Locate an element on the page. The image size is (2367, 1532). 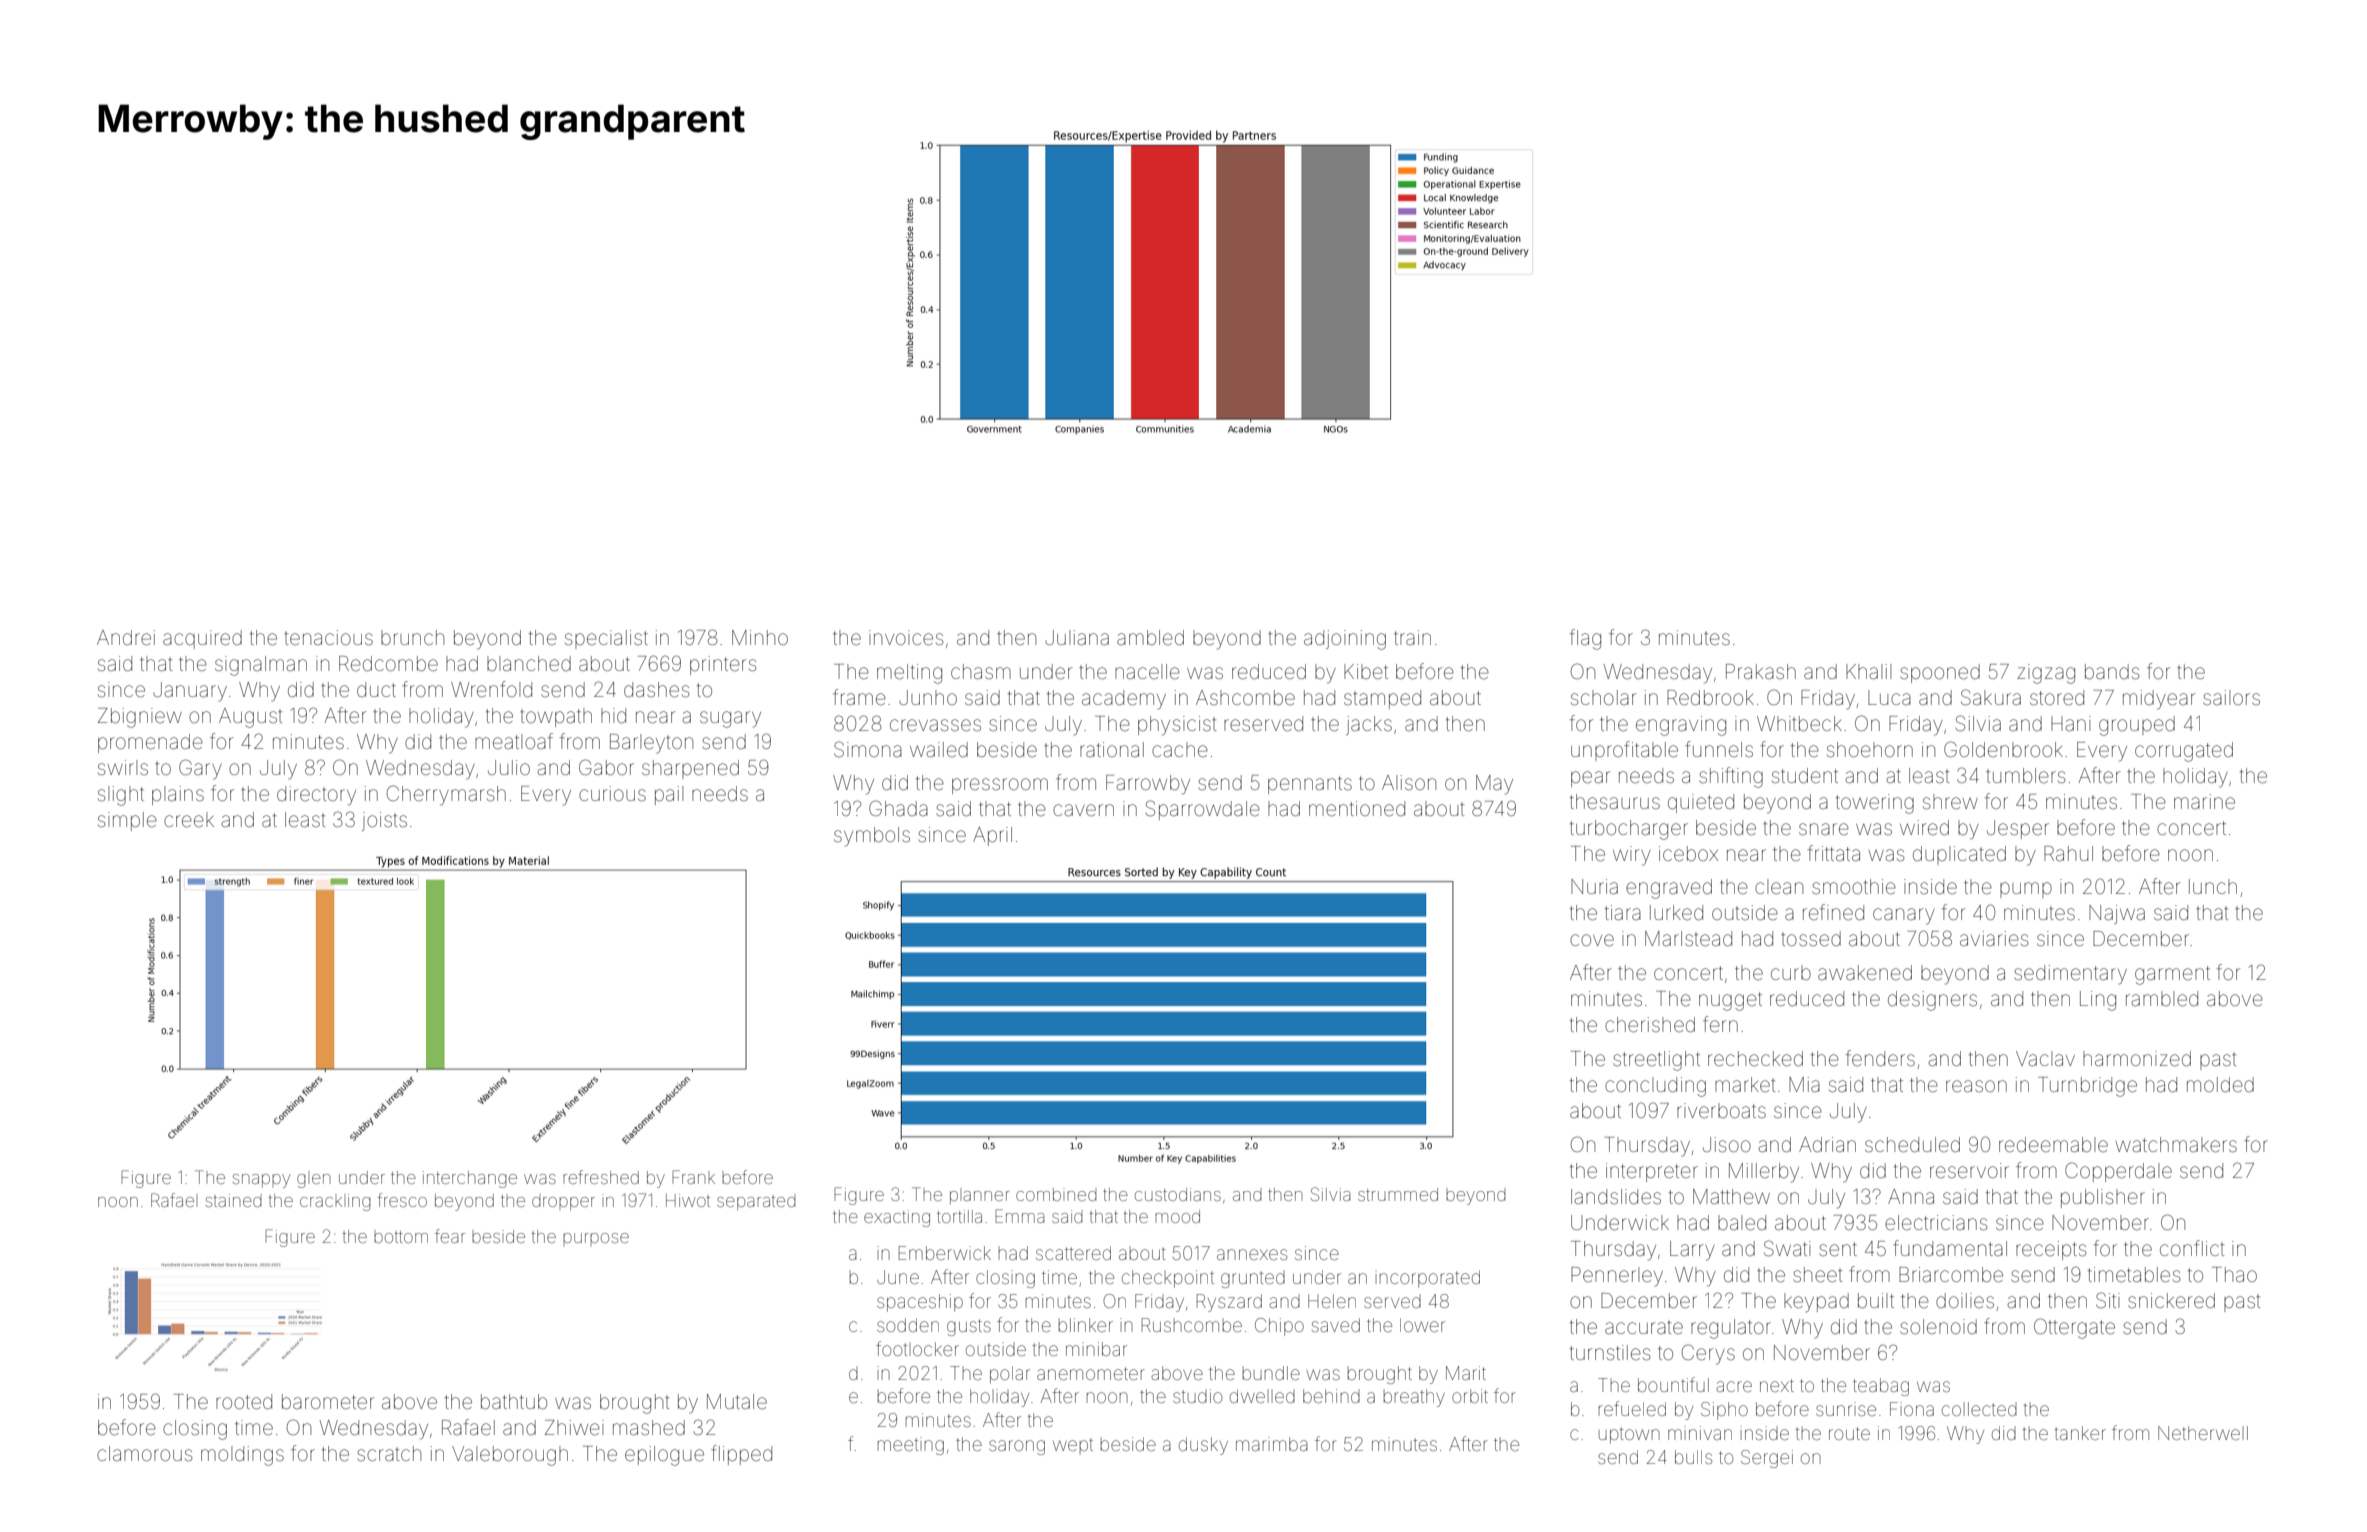
creek is located at coordinates (189, 819).
